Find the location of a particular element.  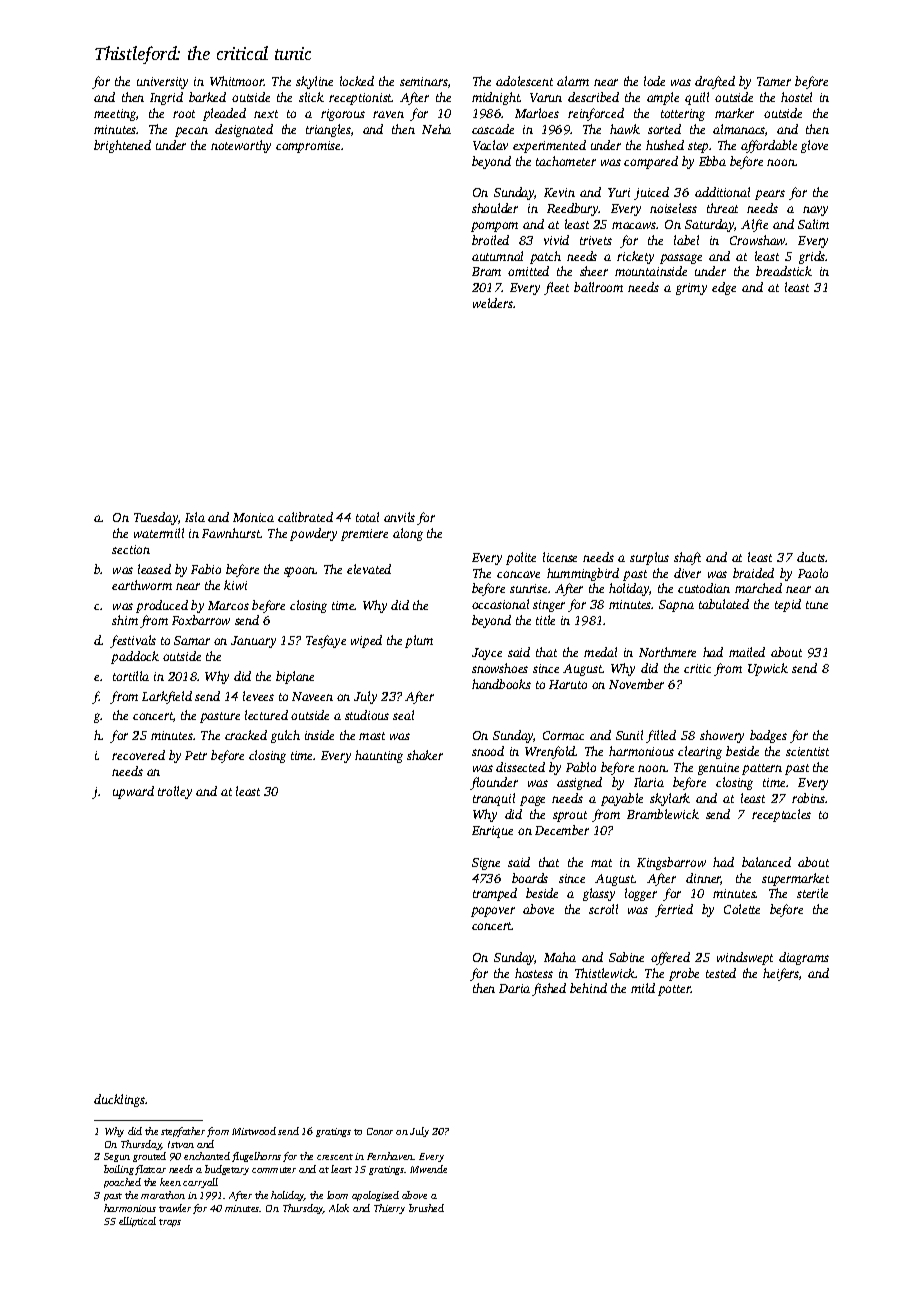

Joyce is located at coordinates (487, 654).
